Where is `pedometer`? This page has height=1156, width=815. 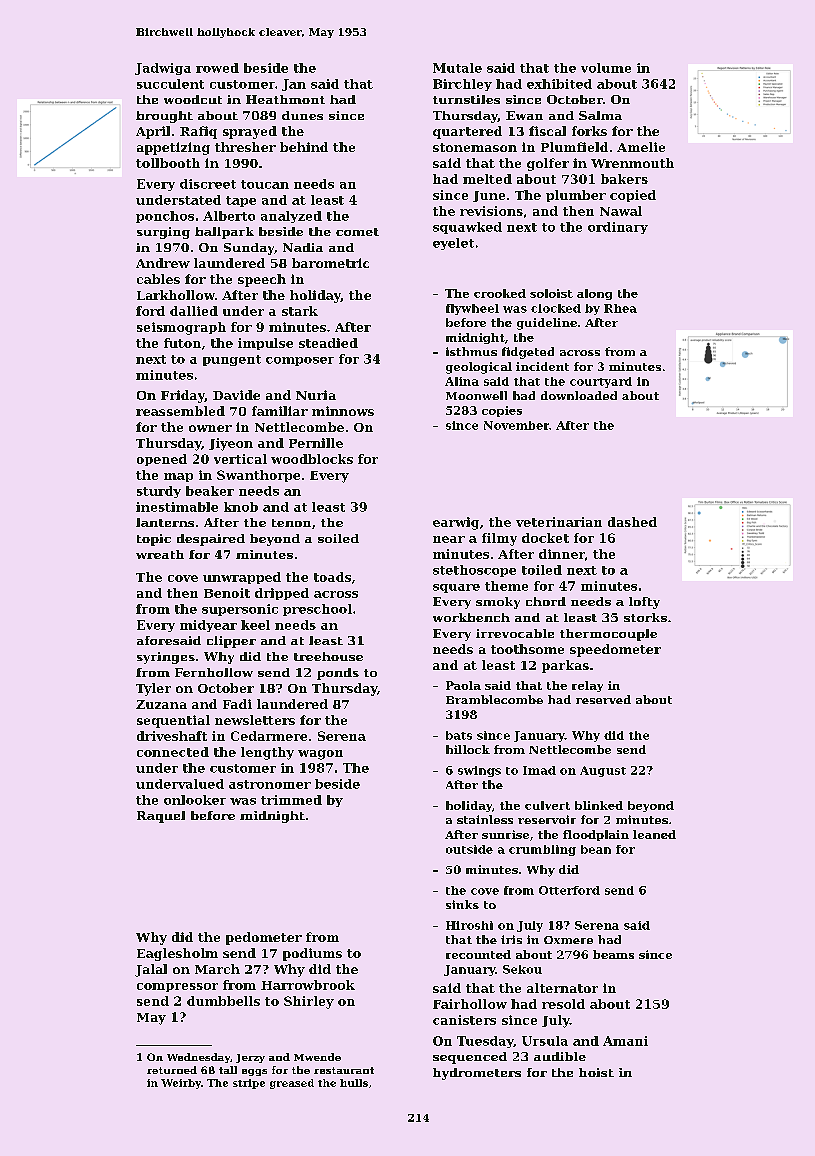 pedometer is located at coordinates (264, 938).
